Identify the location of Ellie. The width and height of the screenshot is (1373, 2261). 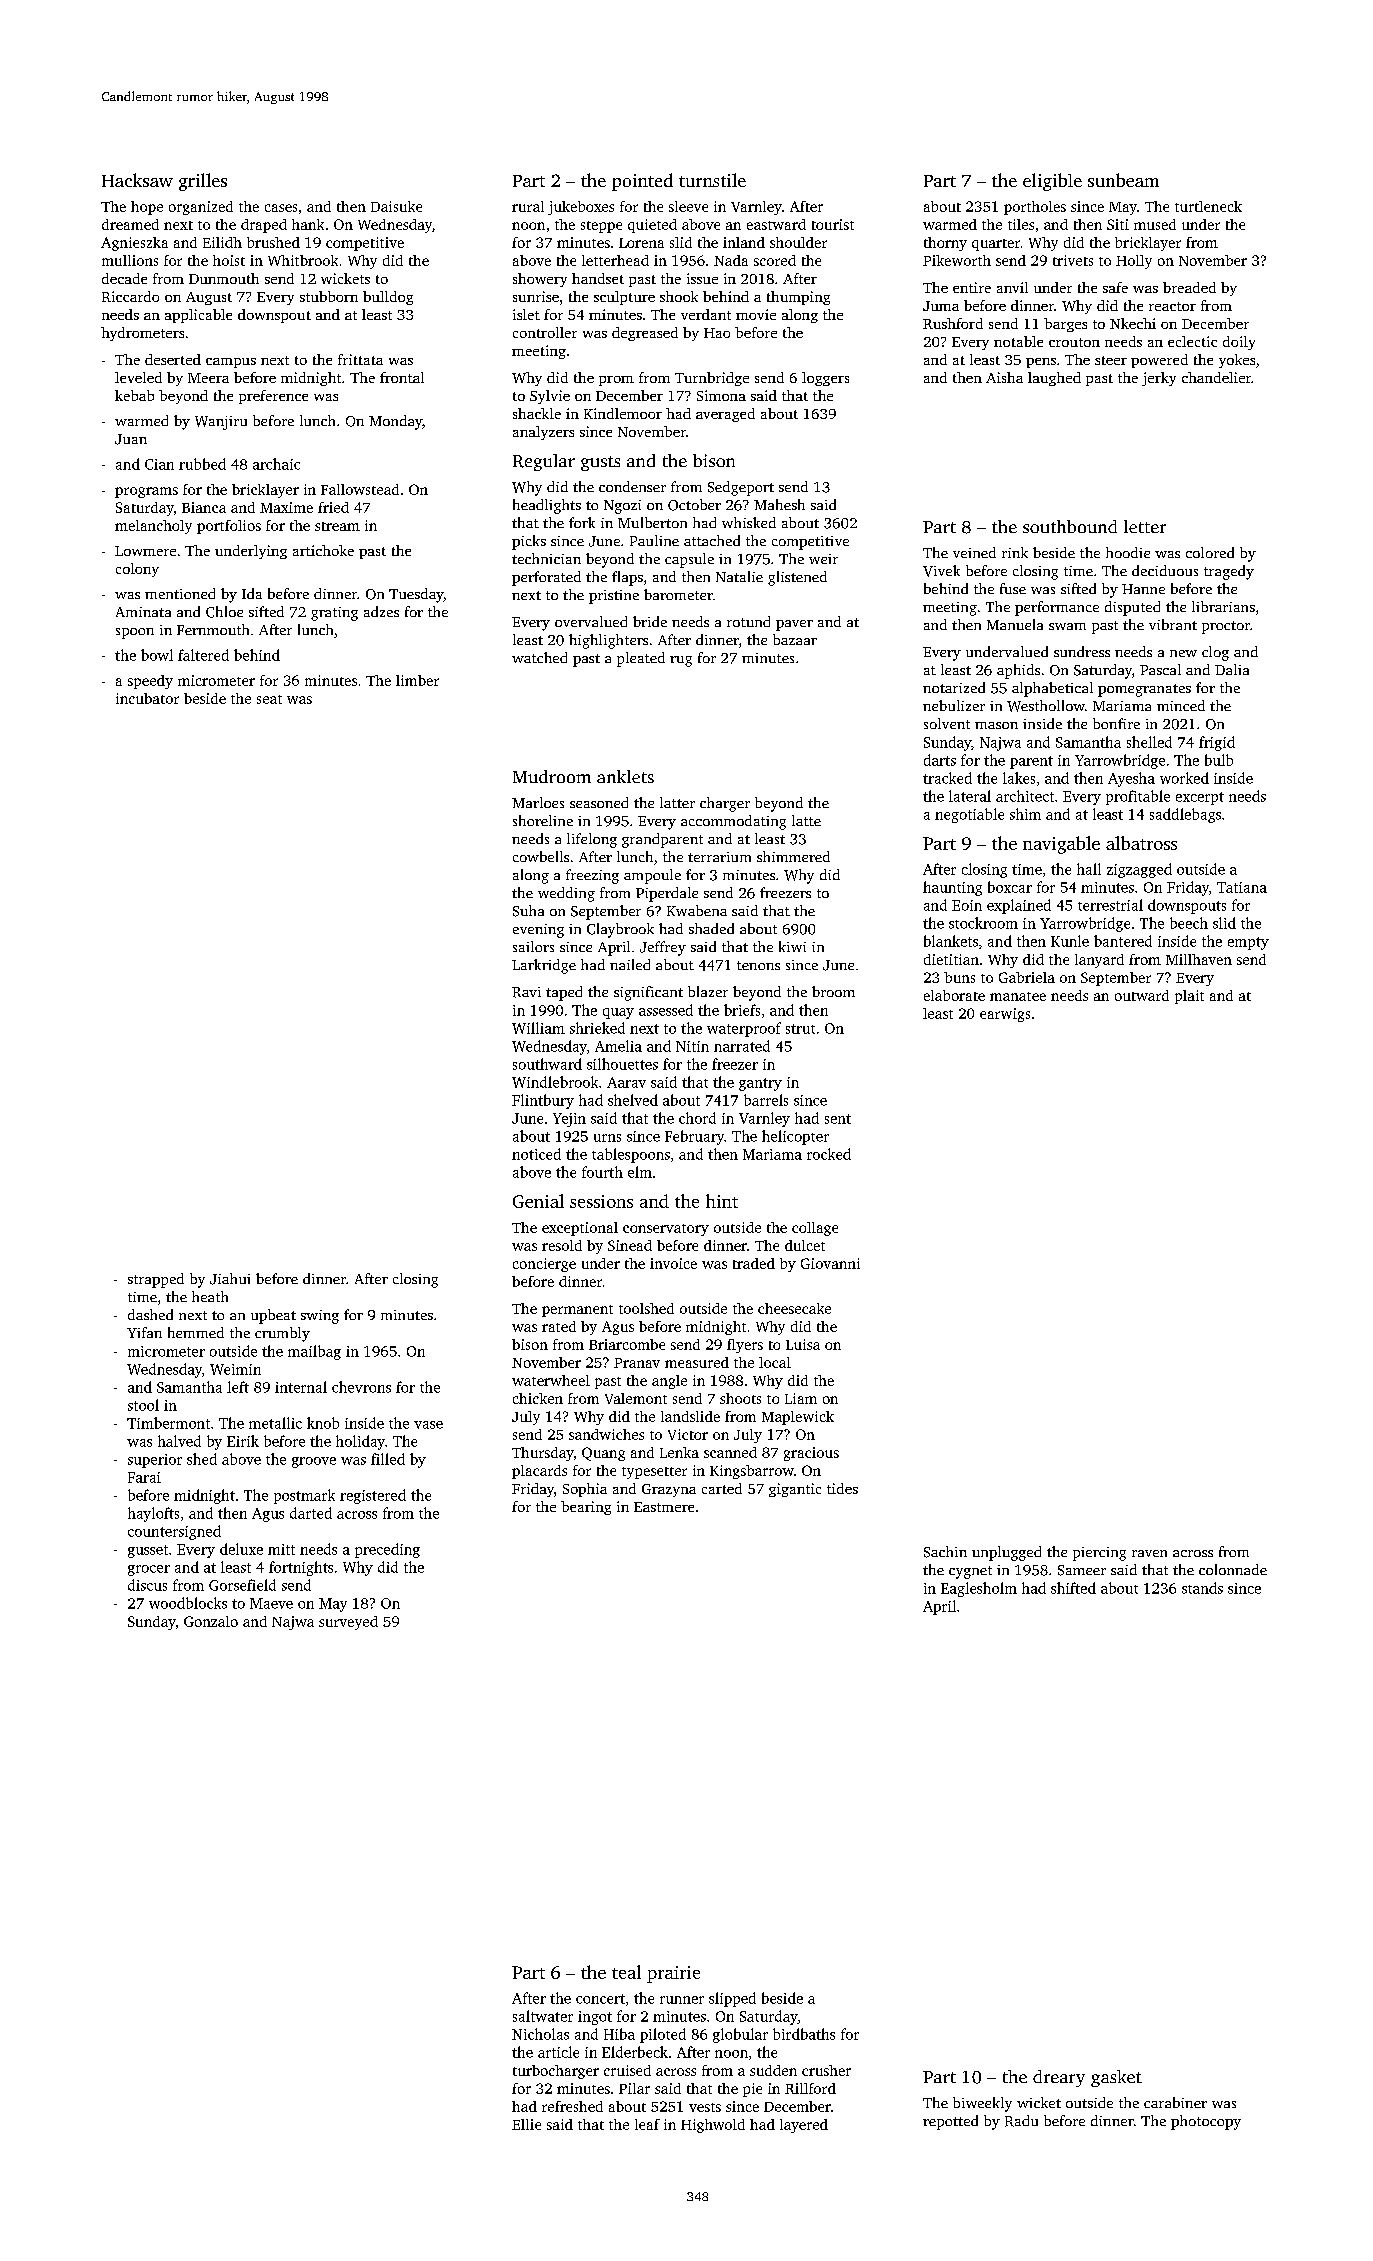
(526, 2124).
